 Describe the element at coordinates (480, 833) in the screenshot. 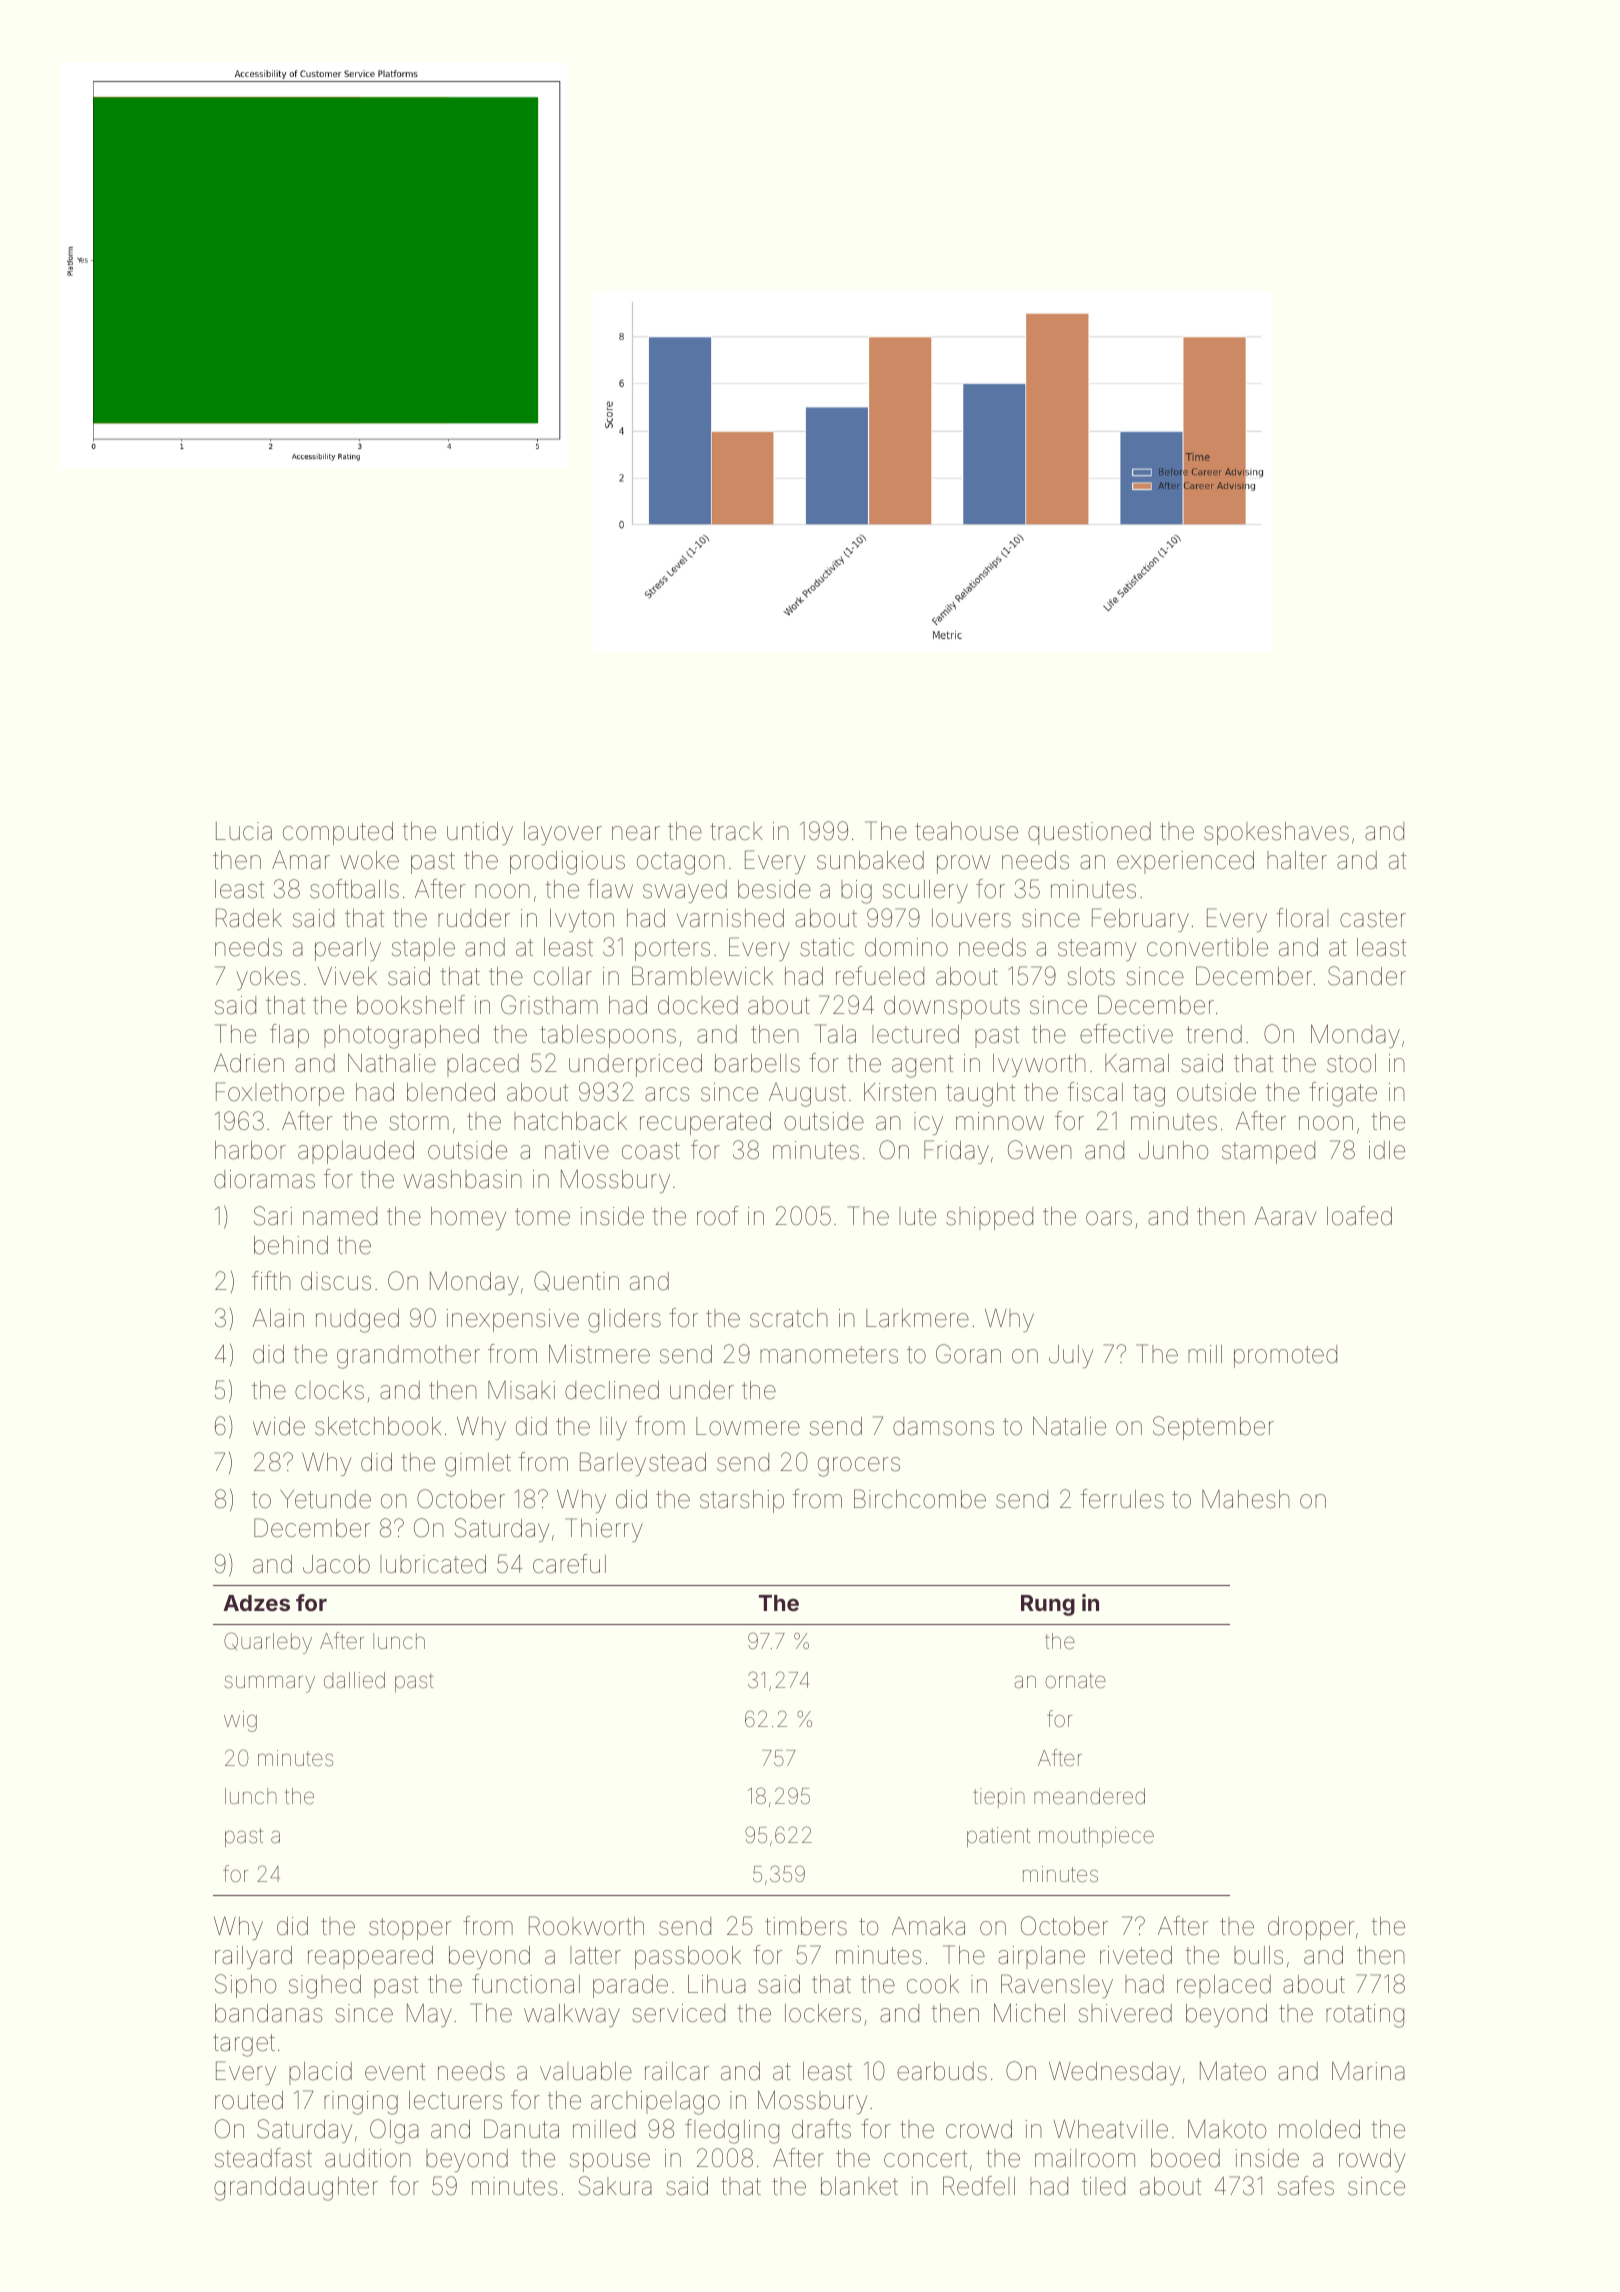

I see `untidy` at that location.
